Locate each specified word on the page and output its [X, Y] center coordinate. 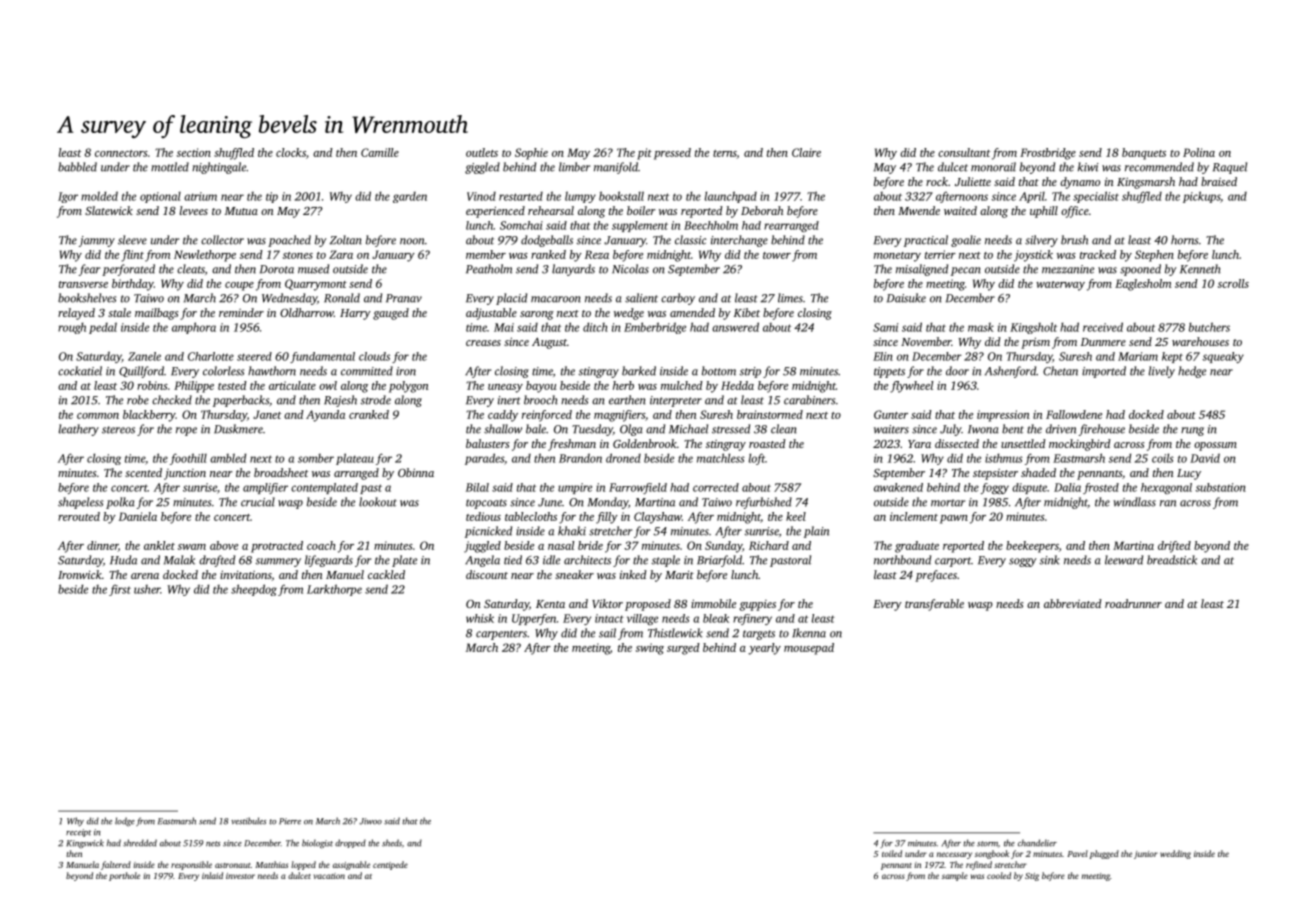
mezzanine [1068, 269]
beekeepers [1032, 547]
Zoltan [346, 240]
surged [683, 649]
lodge [125, 822]
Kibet [747, 312]
